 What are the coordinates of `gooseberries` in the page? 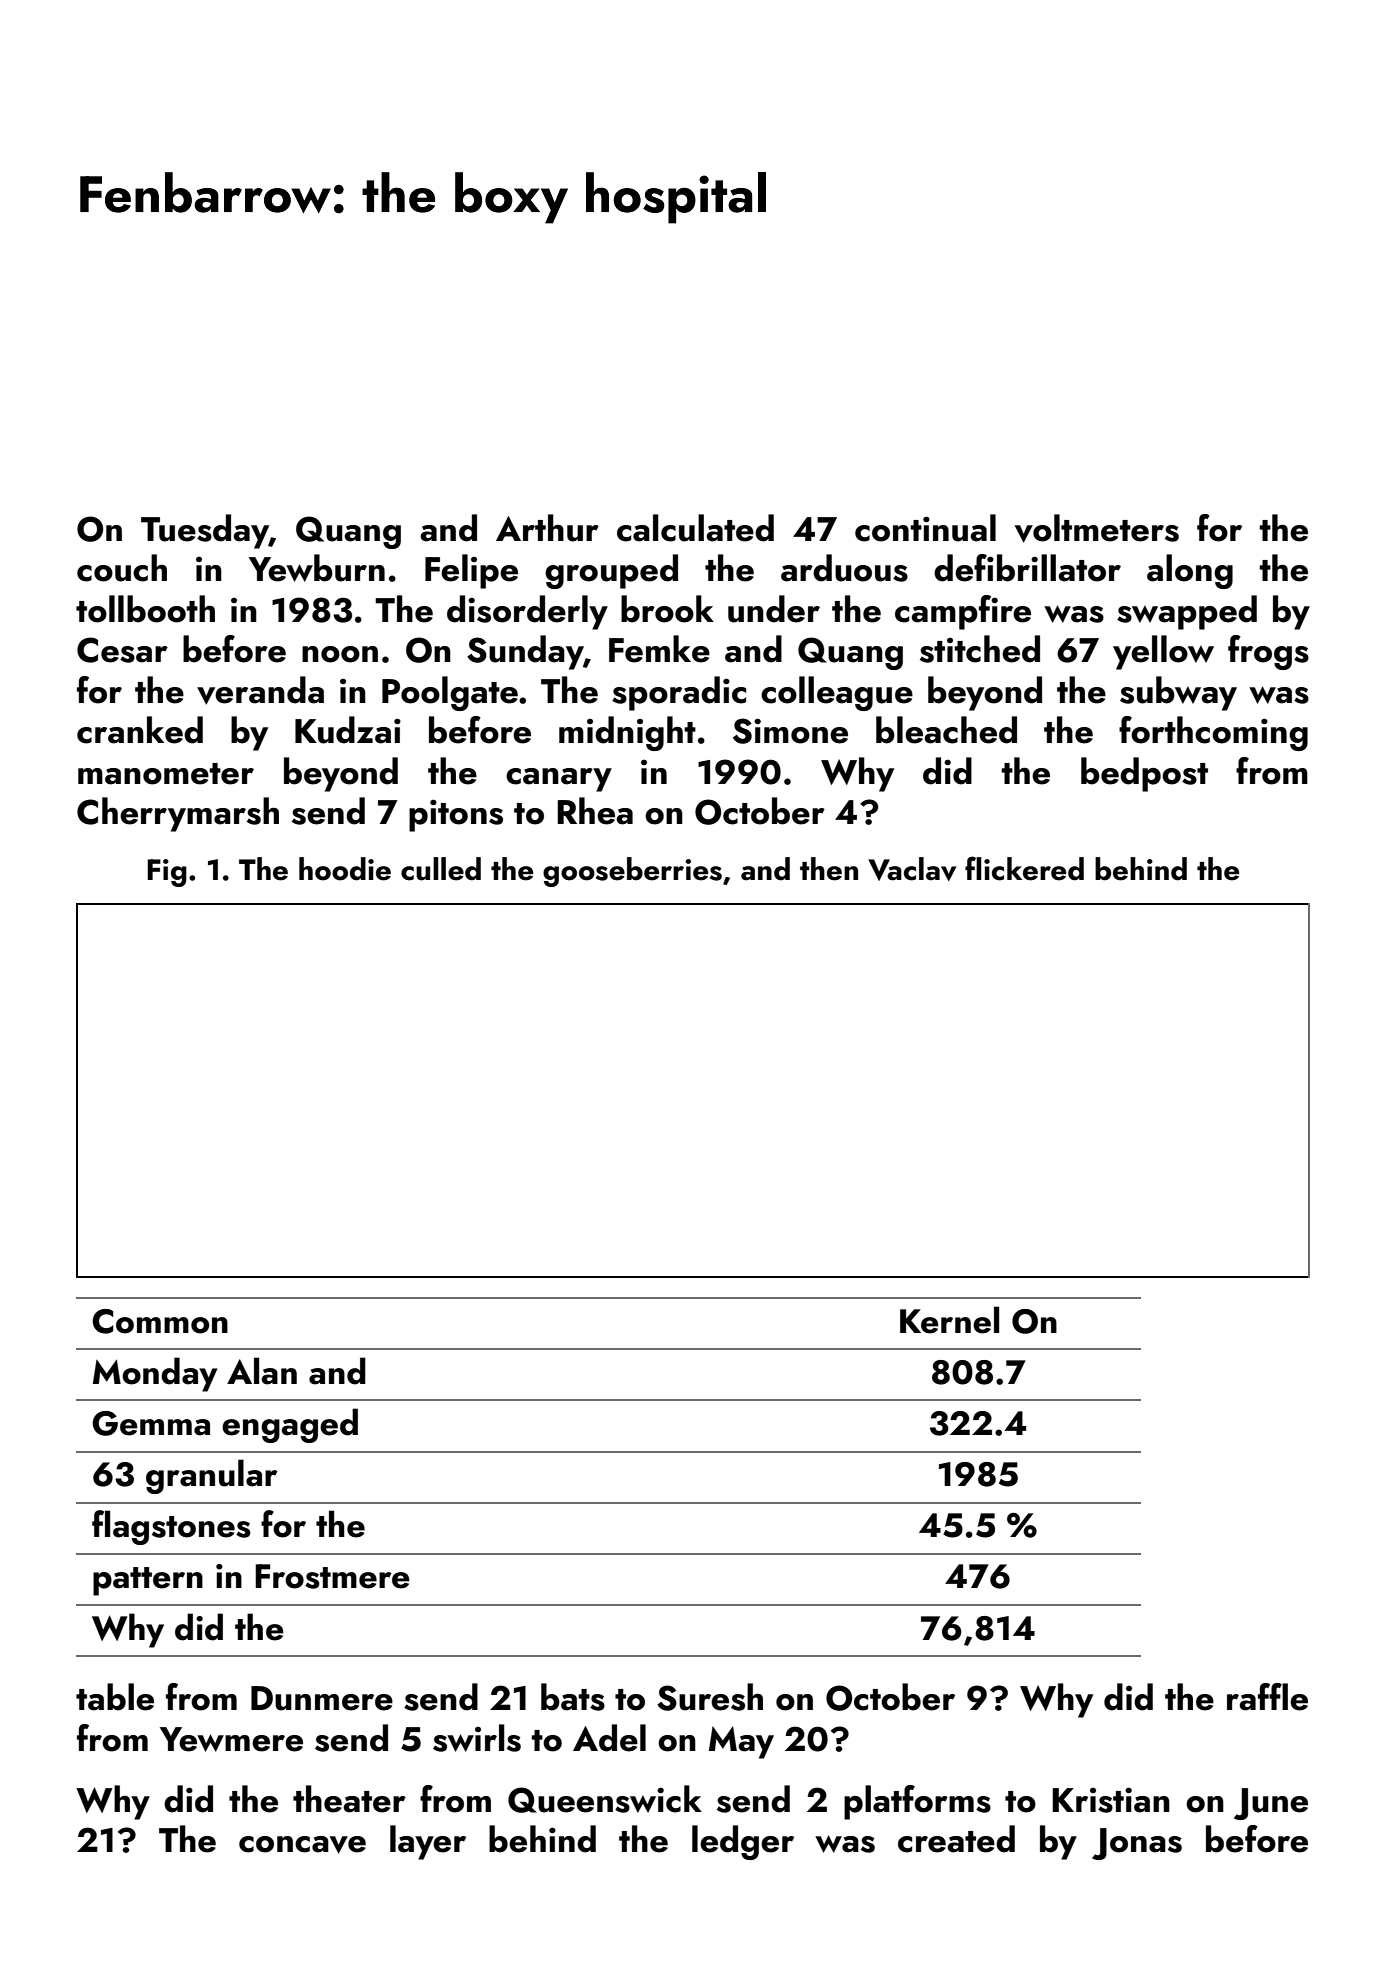 It's located at (632, 872).
